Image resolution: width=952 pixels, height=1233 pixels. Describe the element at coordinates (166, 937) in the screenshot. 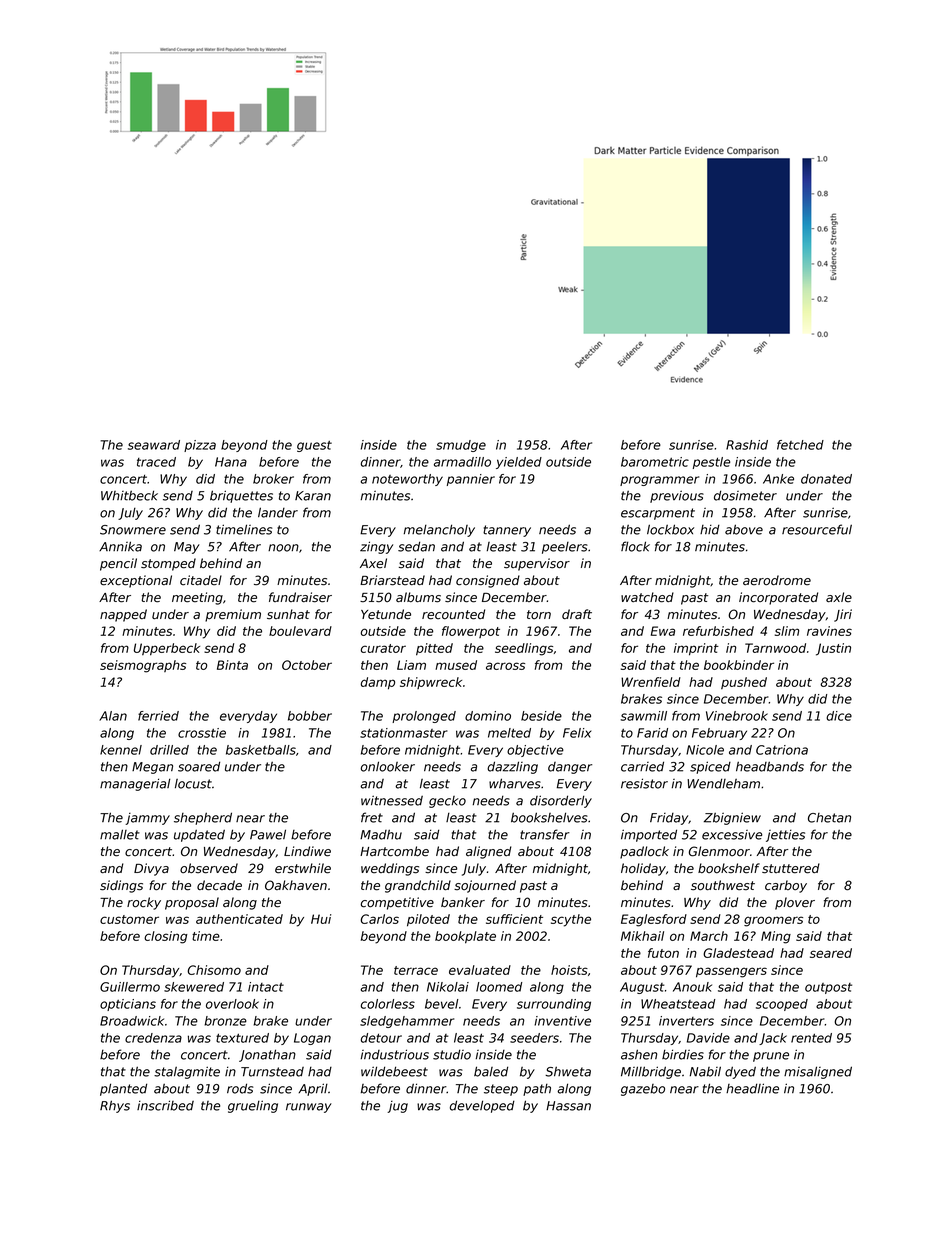

I see `closing` at that location.
